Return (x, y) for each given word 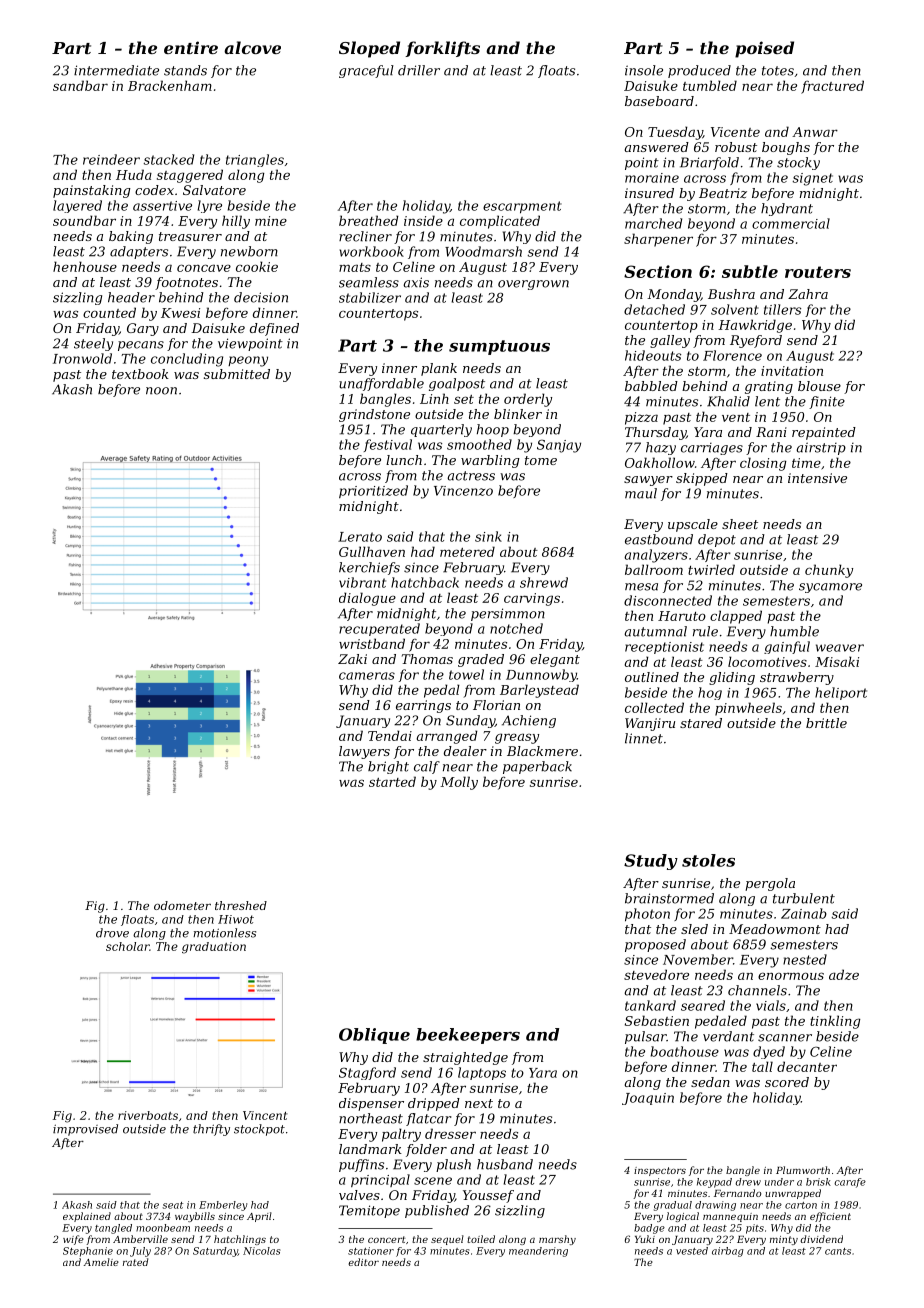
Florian (496, 705)
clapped (736, 617)
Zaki (352, 659)
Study (651, 862)
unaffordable (381, 384)
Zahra (808, 294)
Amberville (140, 1239)
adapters (139, 252)
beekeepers (468, 1036)
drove (112, 933)
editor (363, 1262)
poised (764, 49)
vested (692, 1251)
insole (644, 70)
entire (191, 47)
